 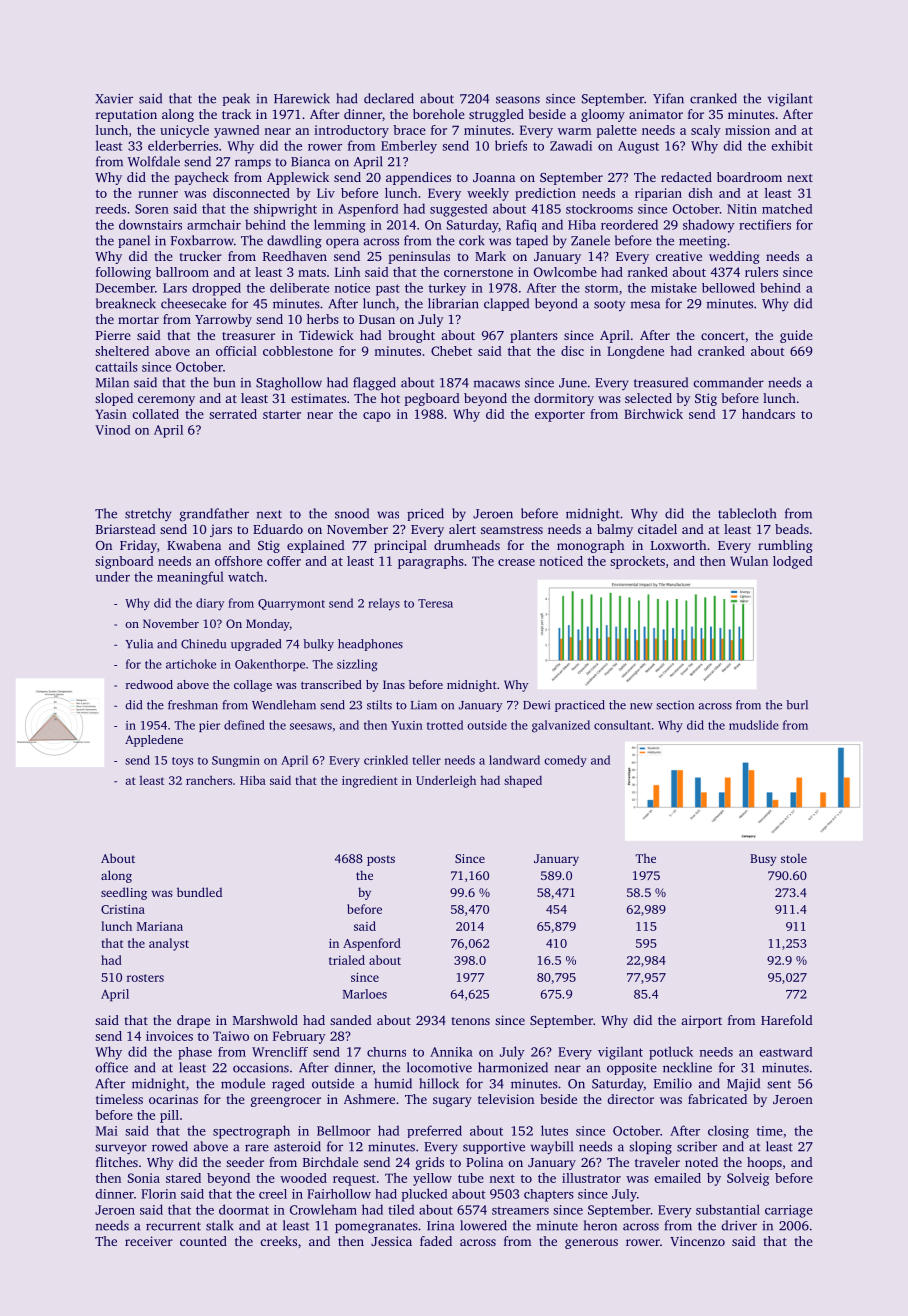 What do you see at coordinates (411, 336) in the page?
I see `brought` at bounding box center [411, 336].
